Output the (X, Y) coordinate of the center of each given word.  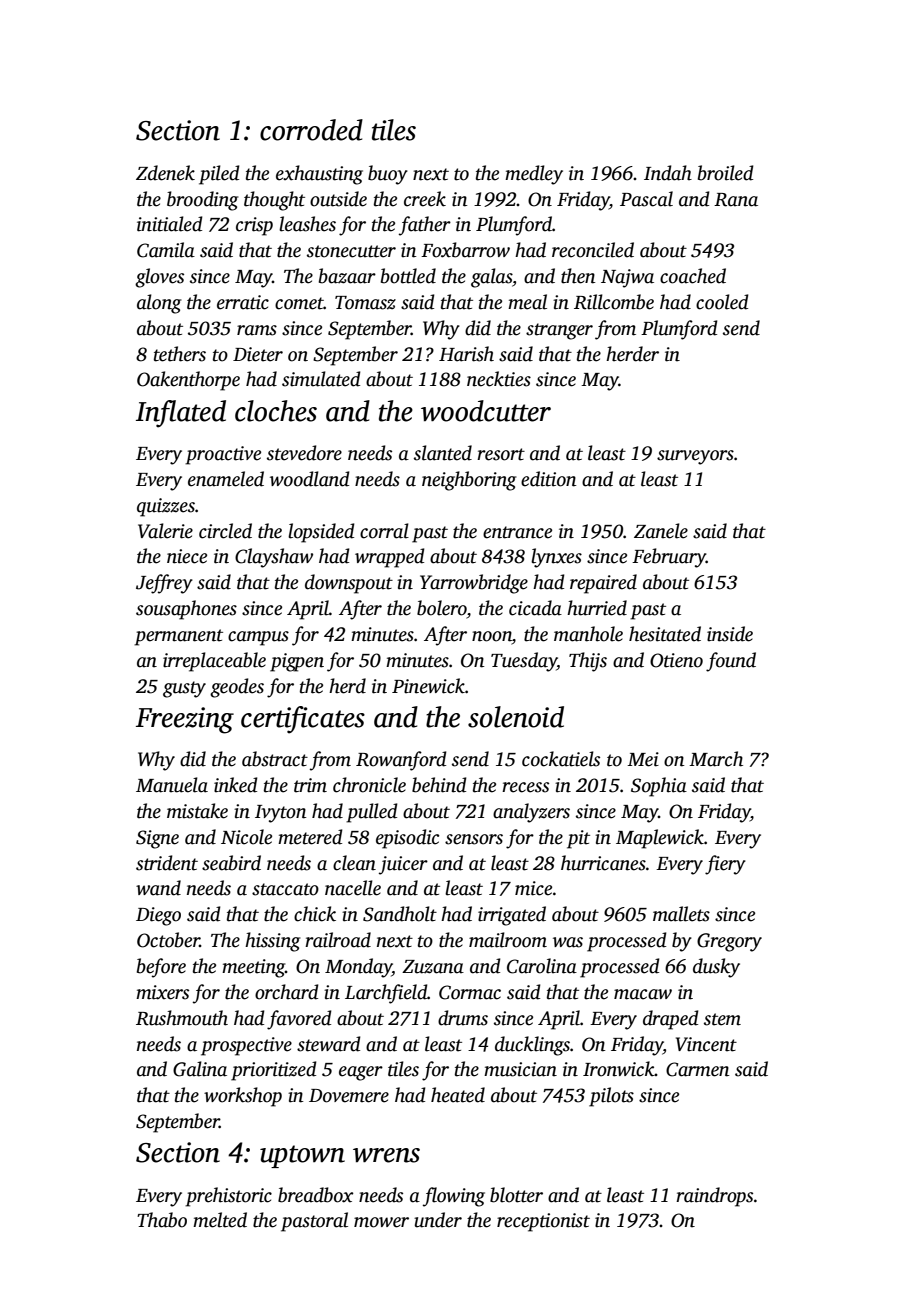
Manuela (172, 785)
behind (439, 785)
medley (534, 175)
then (578, 276)
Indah (668, 173)
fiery (725, 865)
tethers (180, 354)
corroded (311, 130)
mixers (162, 992)
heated (458, 1095)
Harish (466, 354)
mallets (681, 914)
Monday (358, 968)
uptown (302, 1156)
